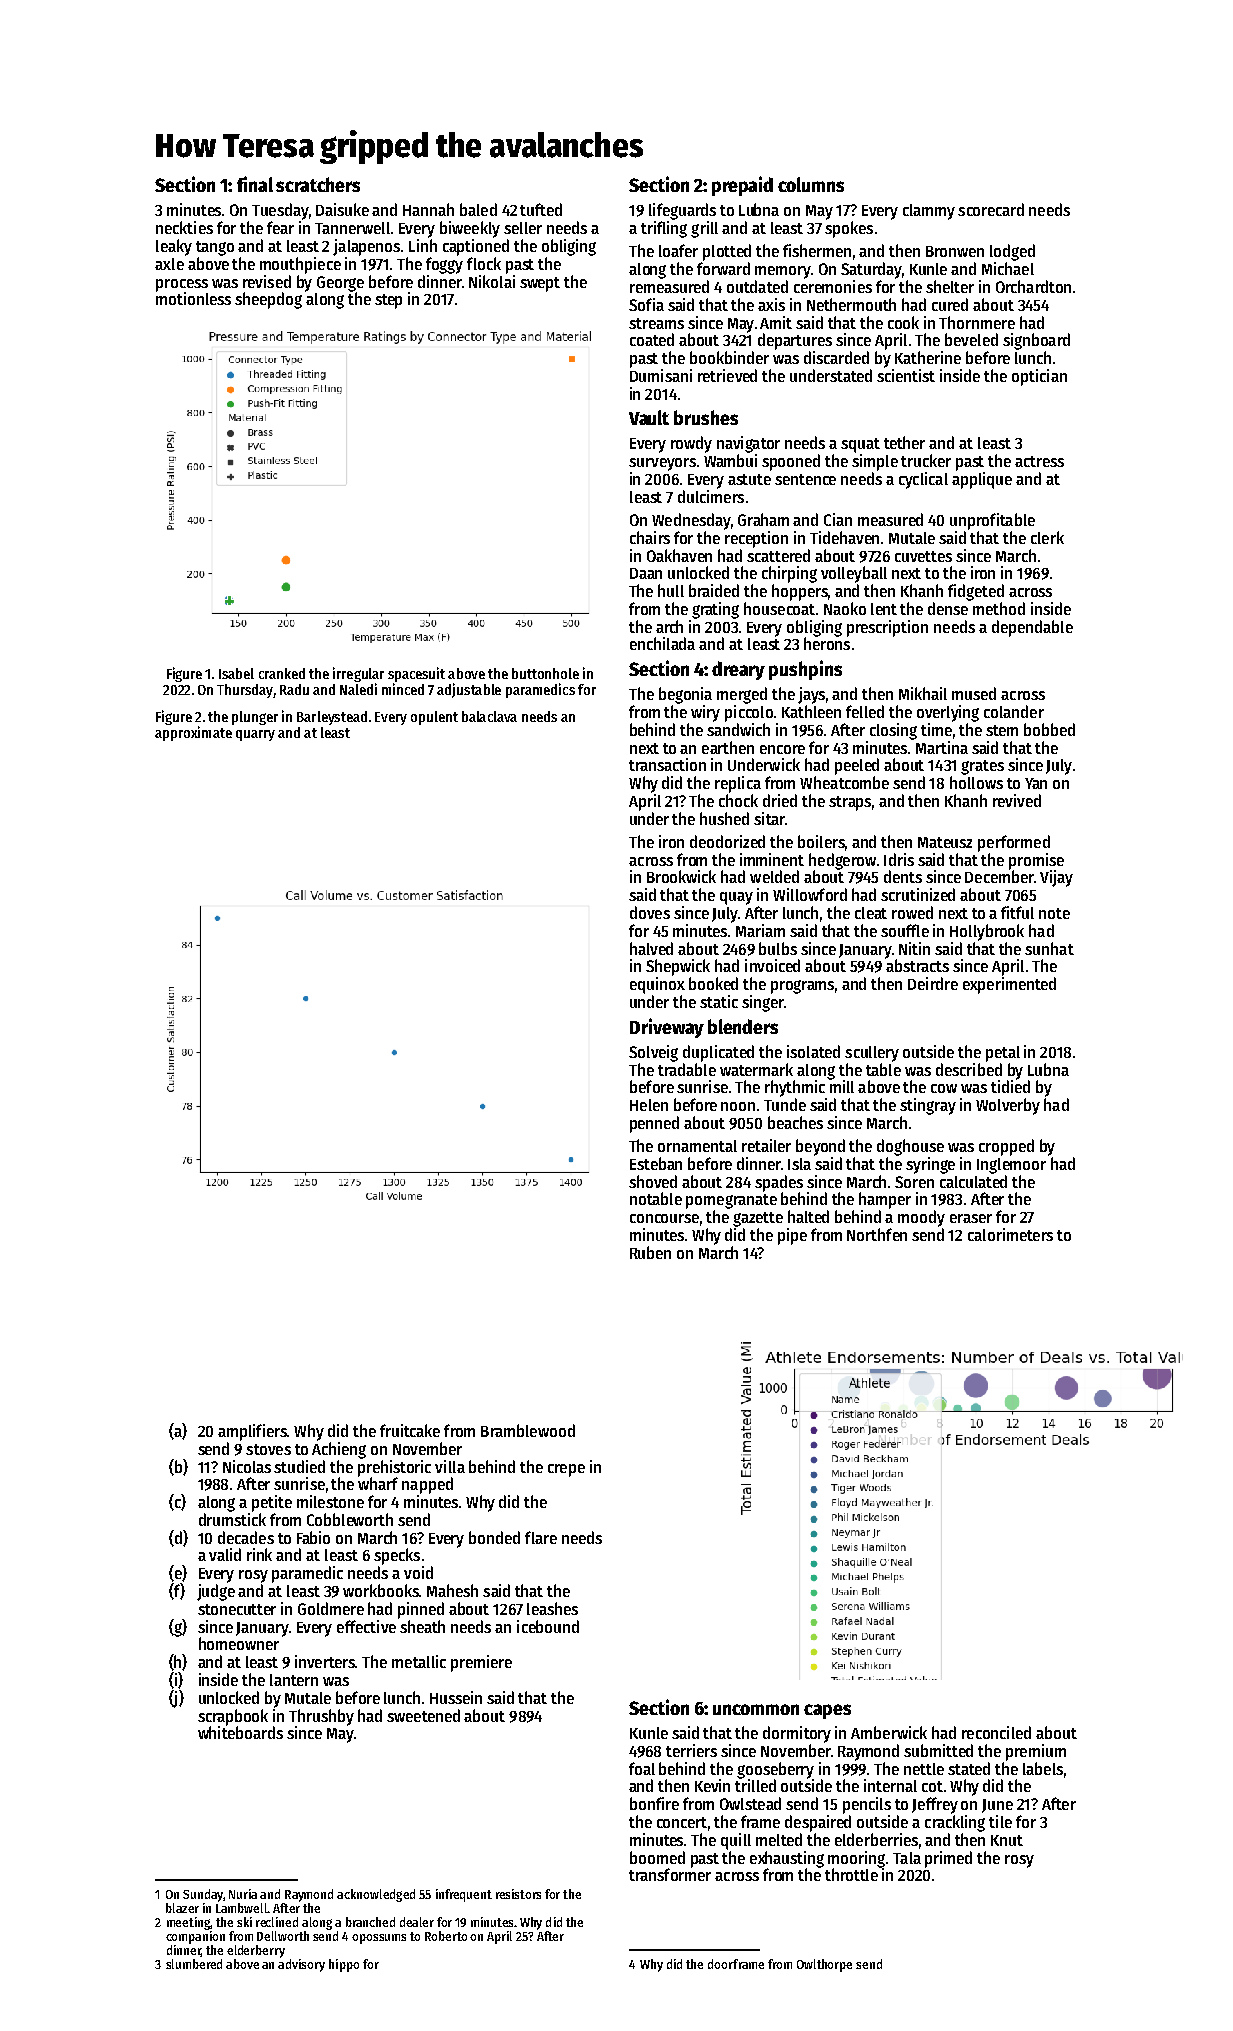 Image resolution: width=1233 pixels, height=2031 pixels. What do you see at coordinates (376, 1895) in the document?
I see `acknowledged` at bounding box center [376, 1895].
